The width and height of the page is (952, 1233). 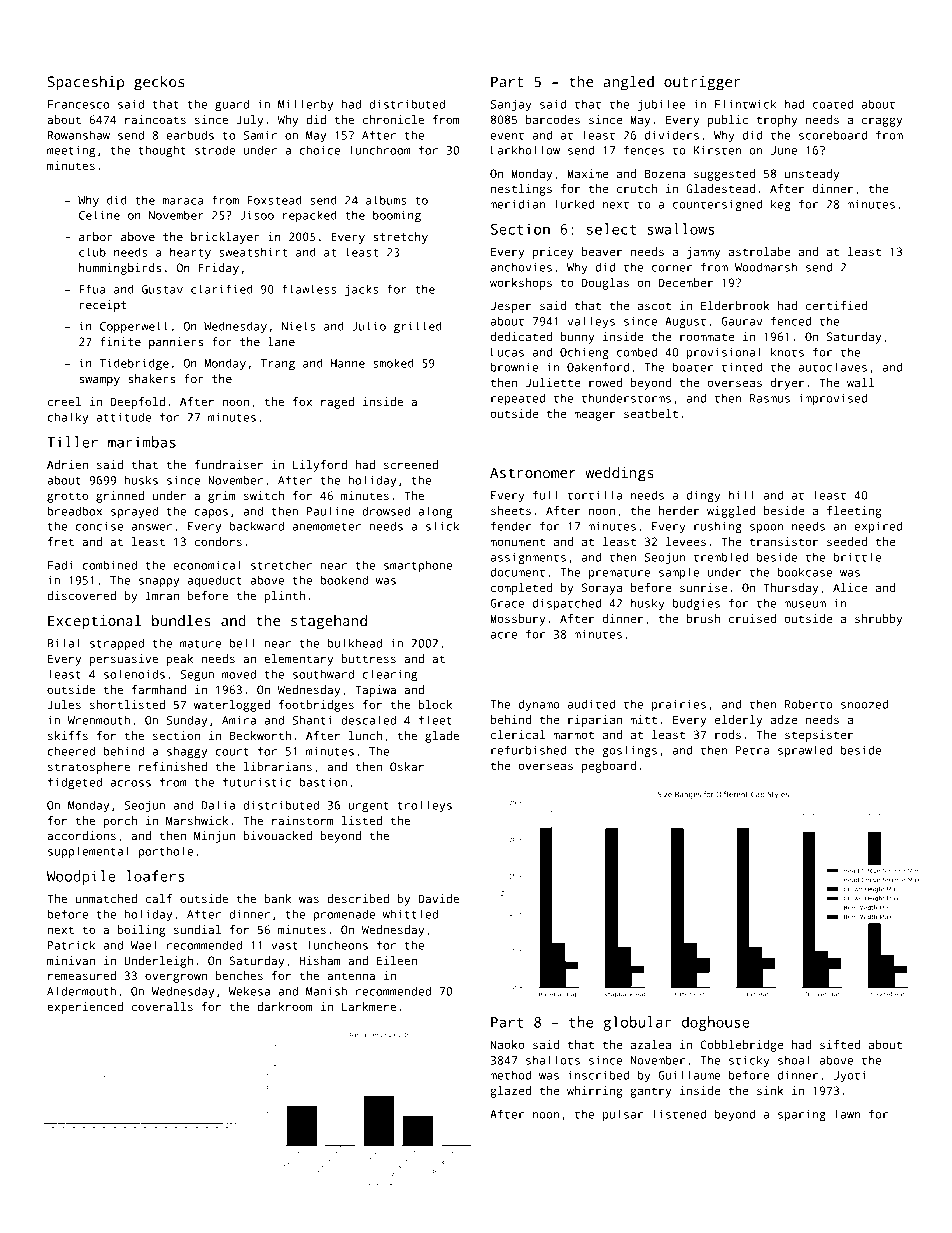 I want to click on Astronomer, so click(x=533, y=472).
